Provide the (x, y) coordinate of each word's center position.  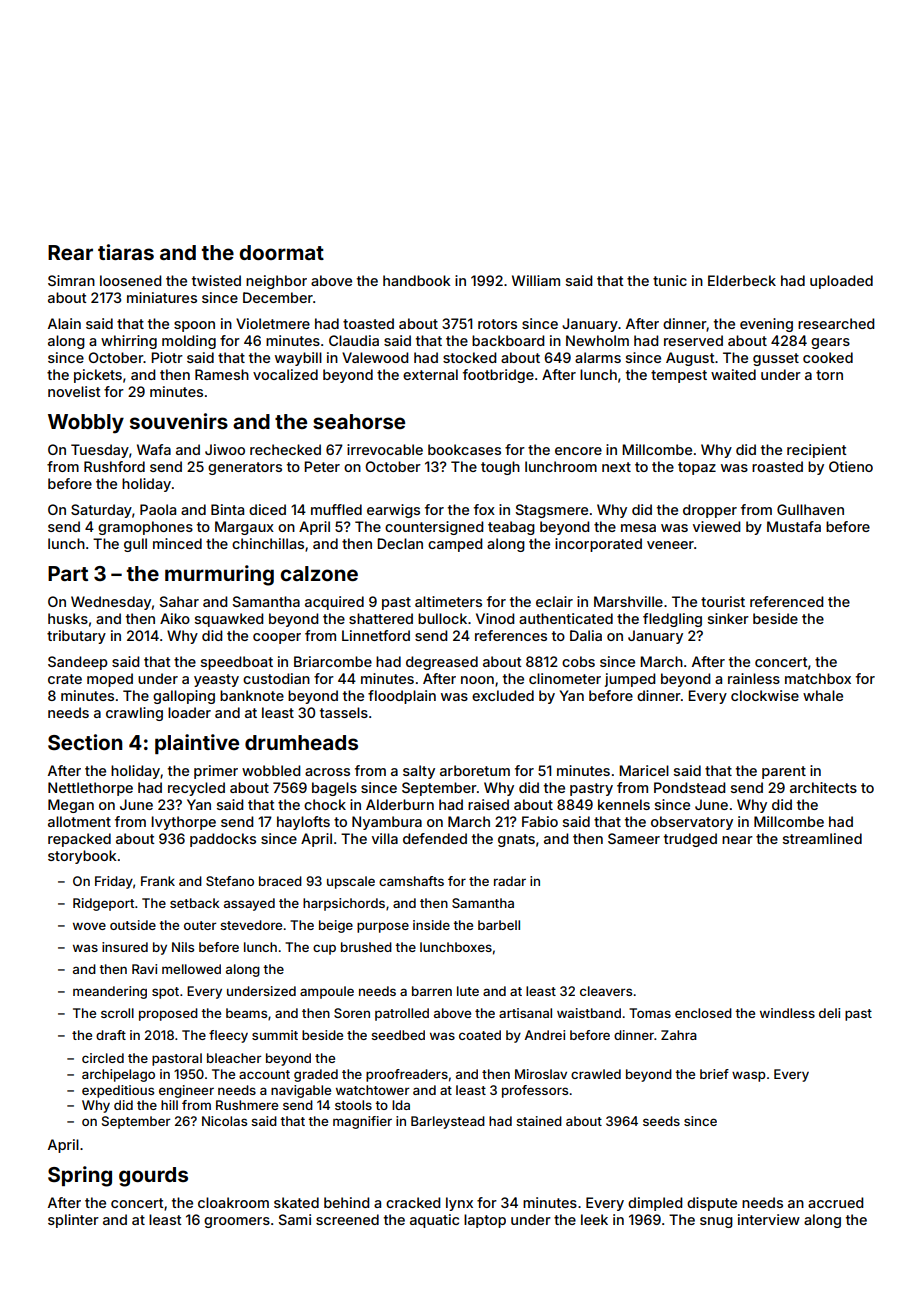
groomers (237, 1222)
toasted (368, 323)
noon (477, 680)
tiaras (126, 252)
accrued (836, 1202)
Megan (71, 806)
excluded (503, 695)
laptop (485, 1221)
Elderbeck (742, 280)
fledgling (672, 620)
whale (823, 695)
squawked (229, 620)
